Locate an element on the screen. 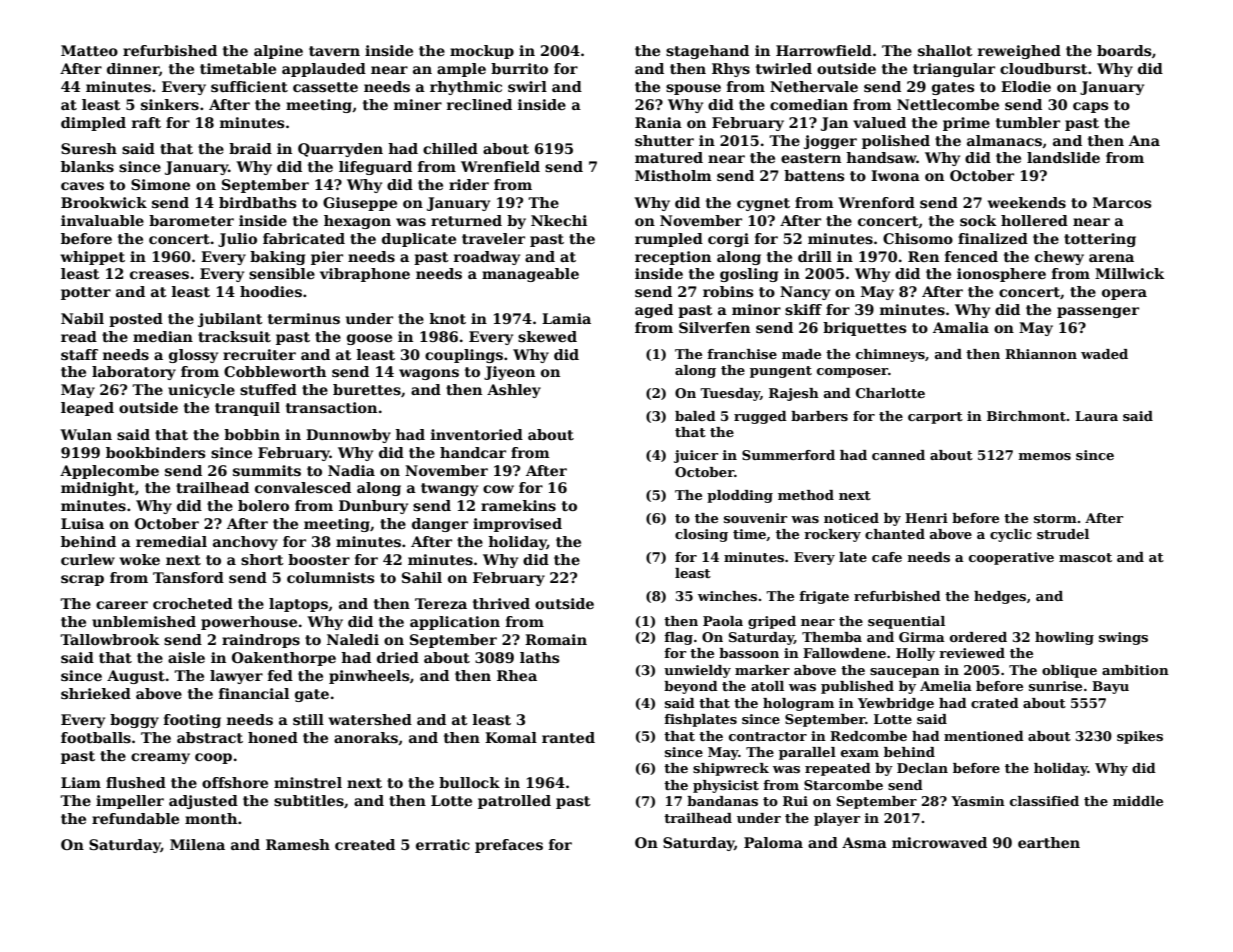  footing is located at coordinates (192, 721).
